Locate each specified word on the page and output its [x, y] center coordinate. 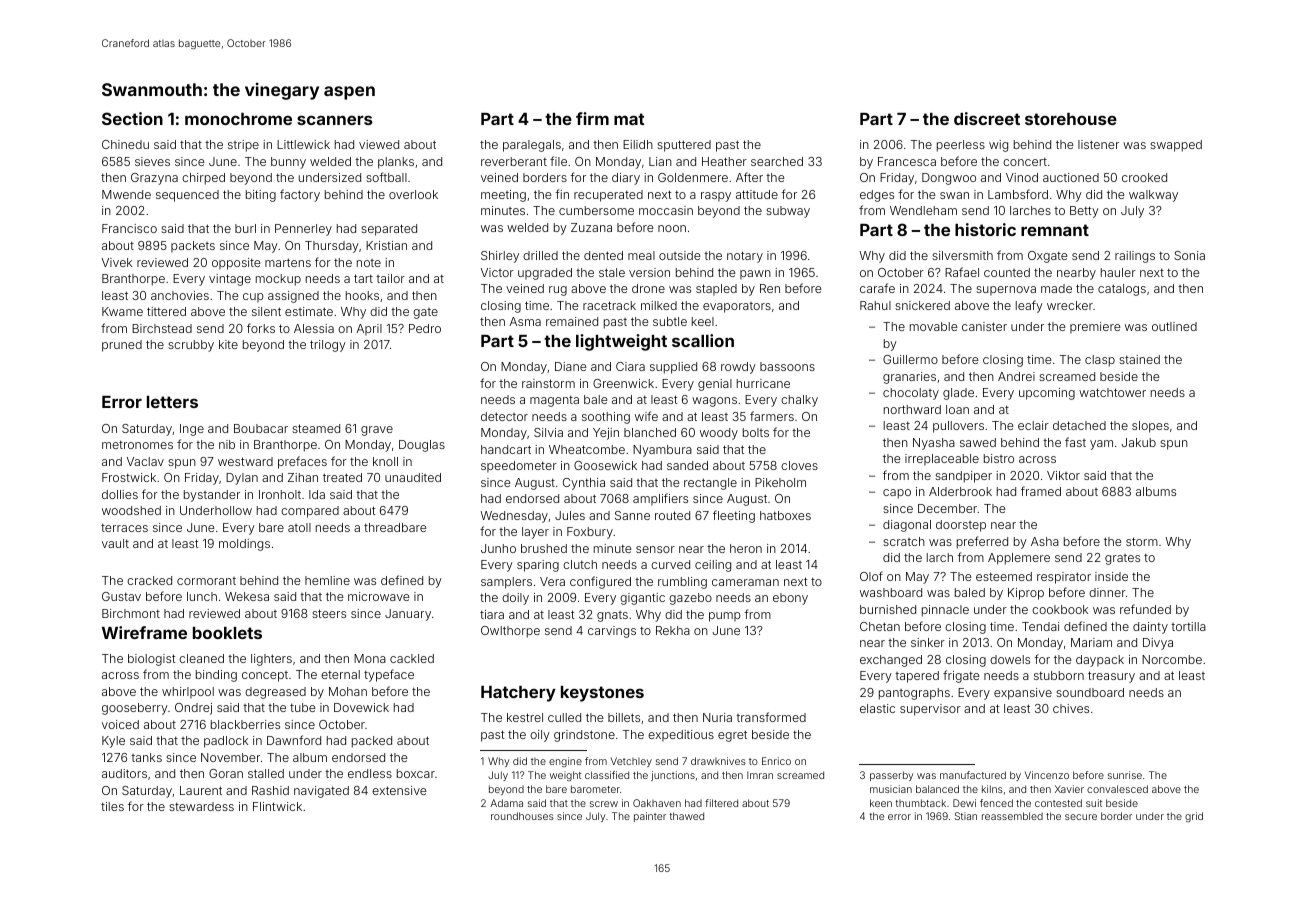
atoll [299, 527]
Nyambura [662, 451]
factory [300, 195]
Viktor [1063, 475]
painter [650, 817]
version [649, 272]
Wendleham [923, 210]
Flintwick [277, 806]
